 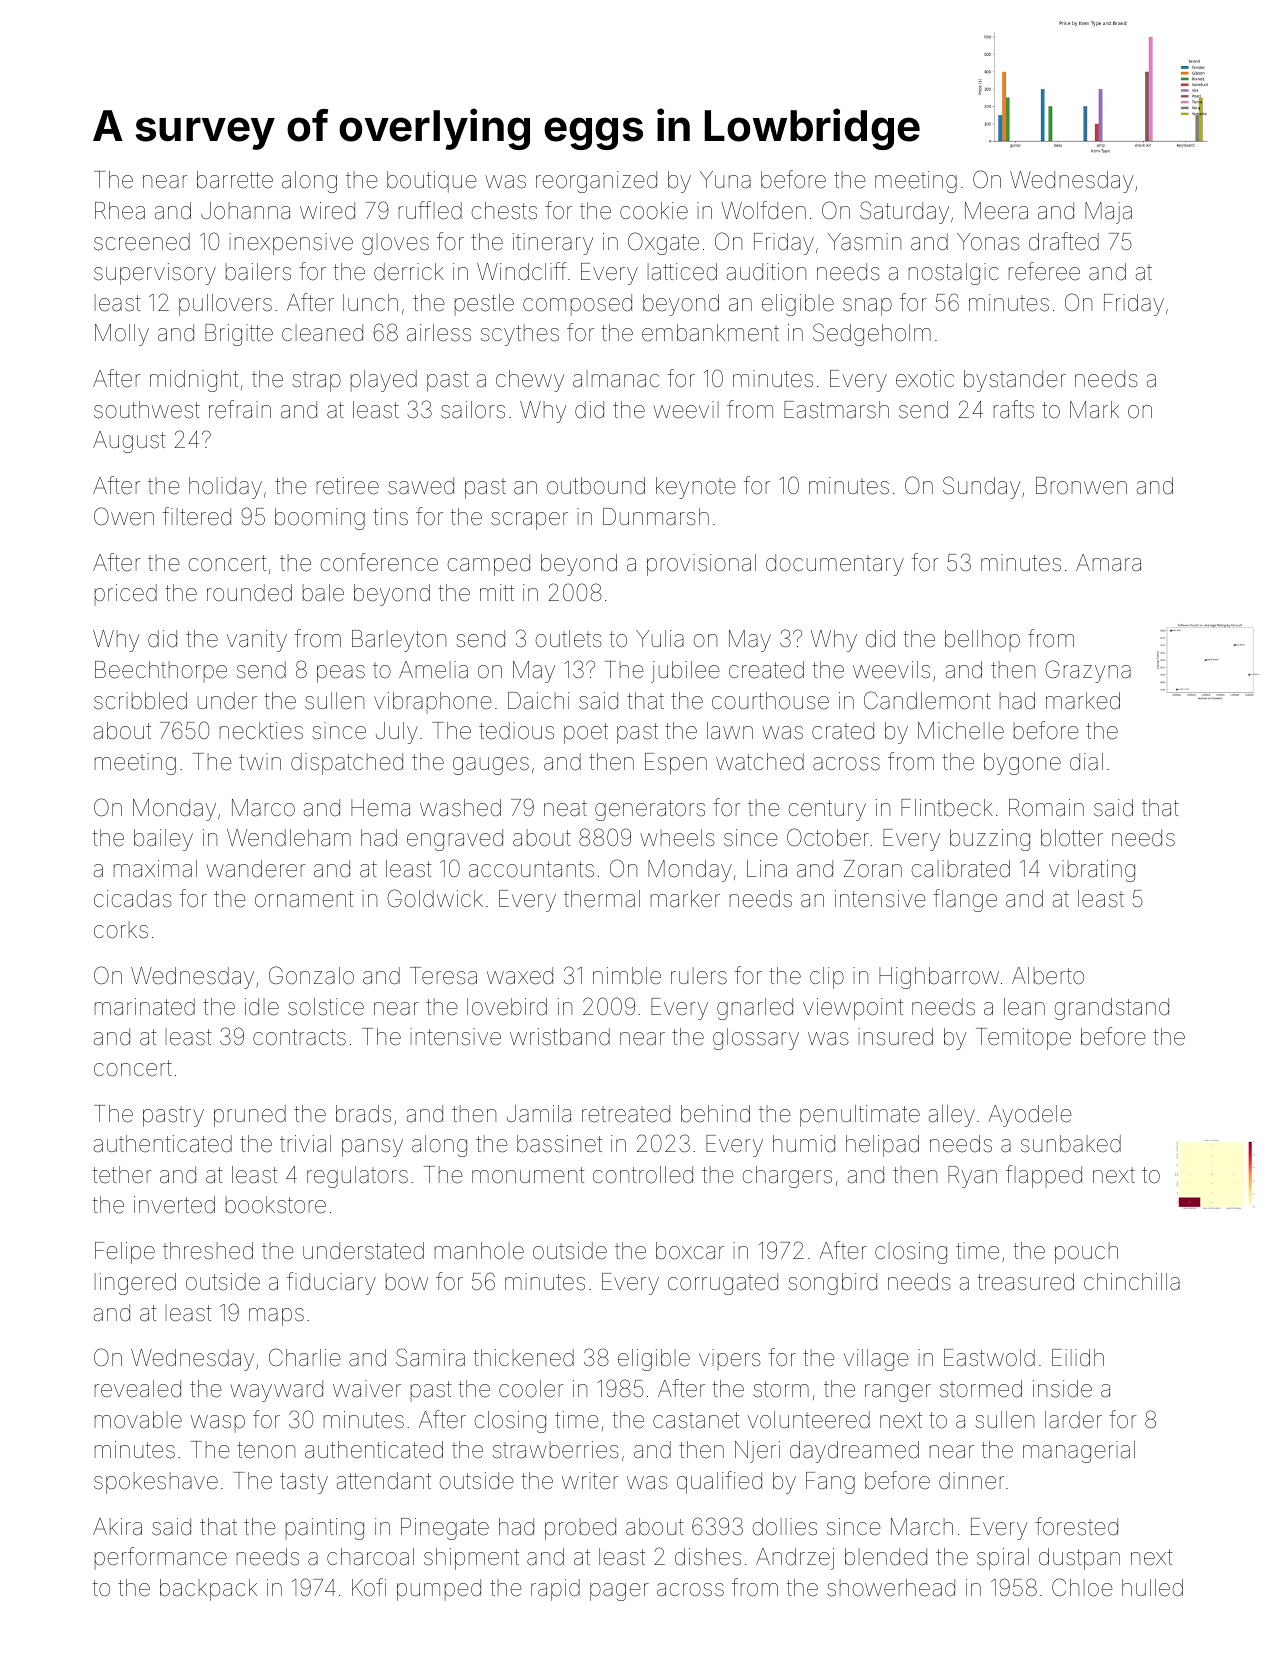 I want to click on Ryan, so click(x=972, y=1177).
